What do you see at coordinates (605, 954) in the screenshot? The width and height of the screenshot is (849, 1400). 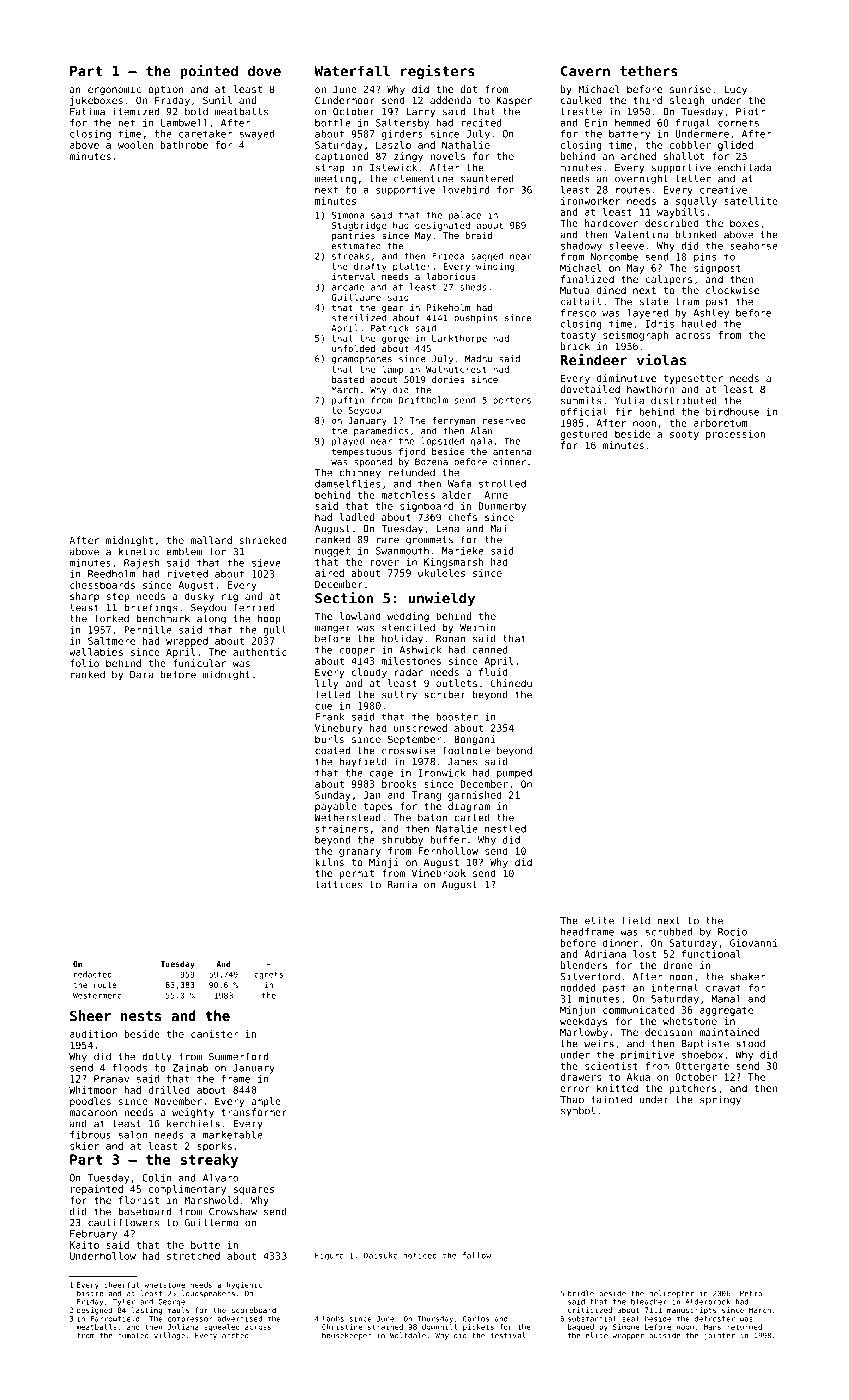 I see `Adriana` at bounding box center [605, 954].
